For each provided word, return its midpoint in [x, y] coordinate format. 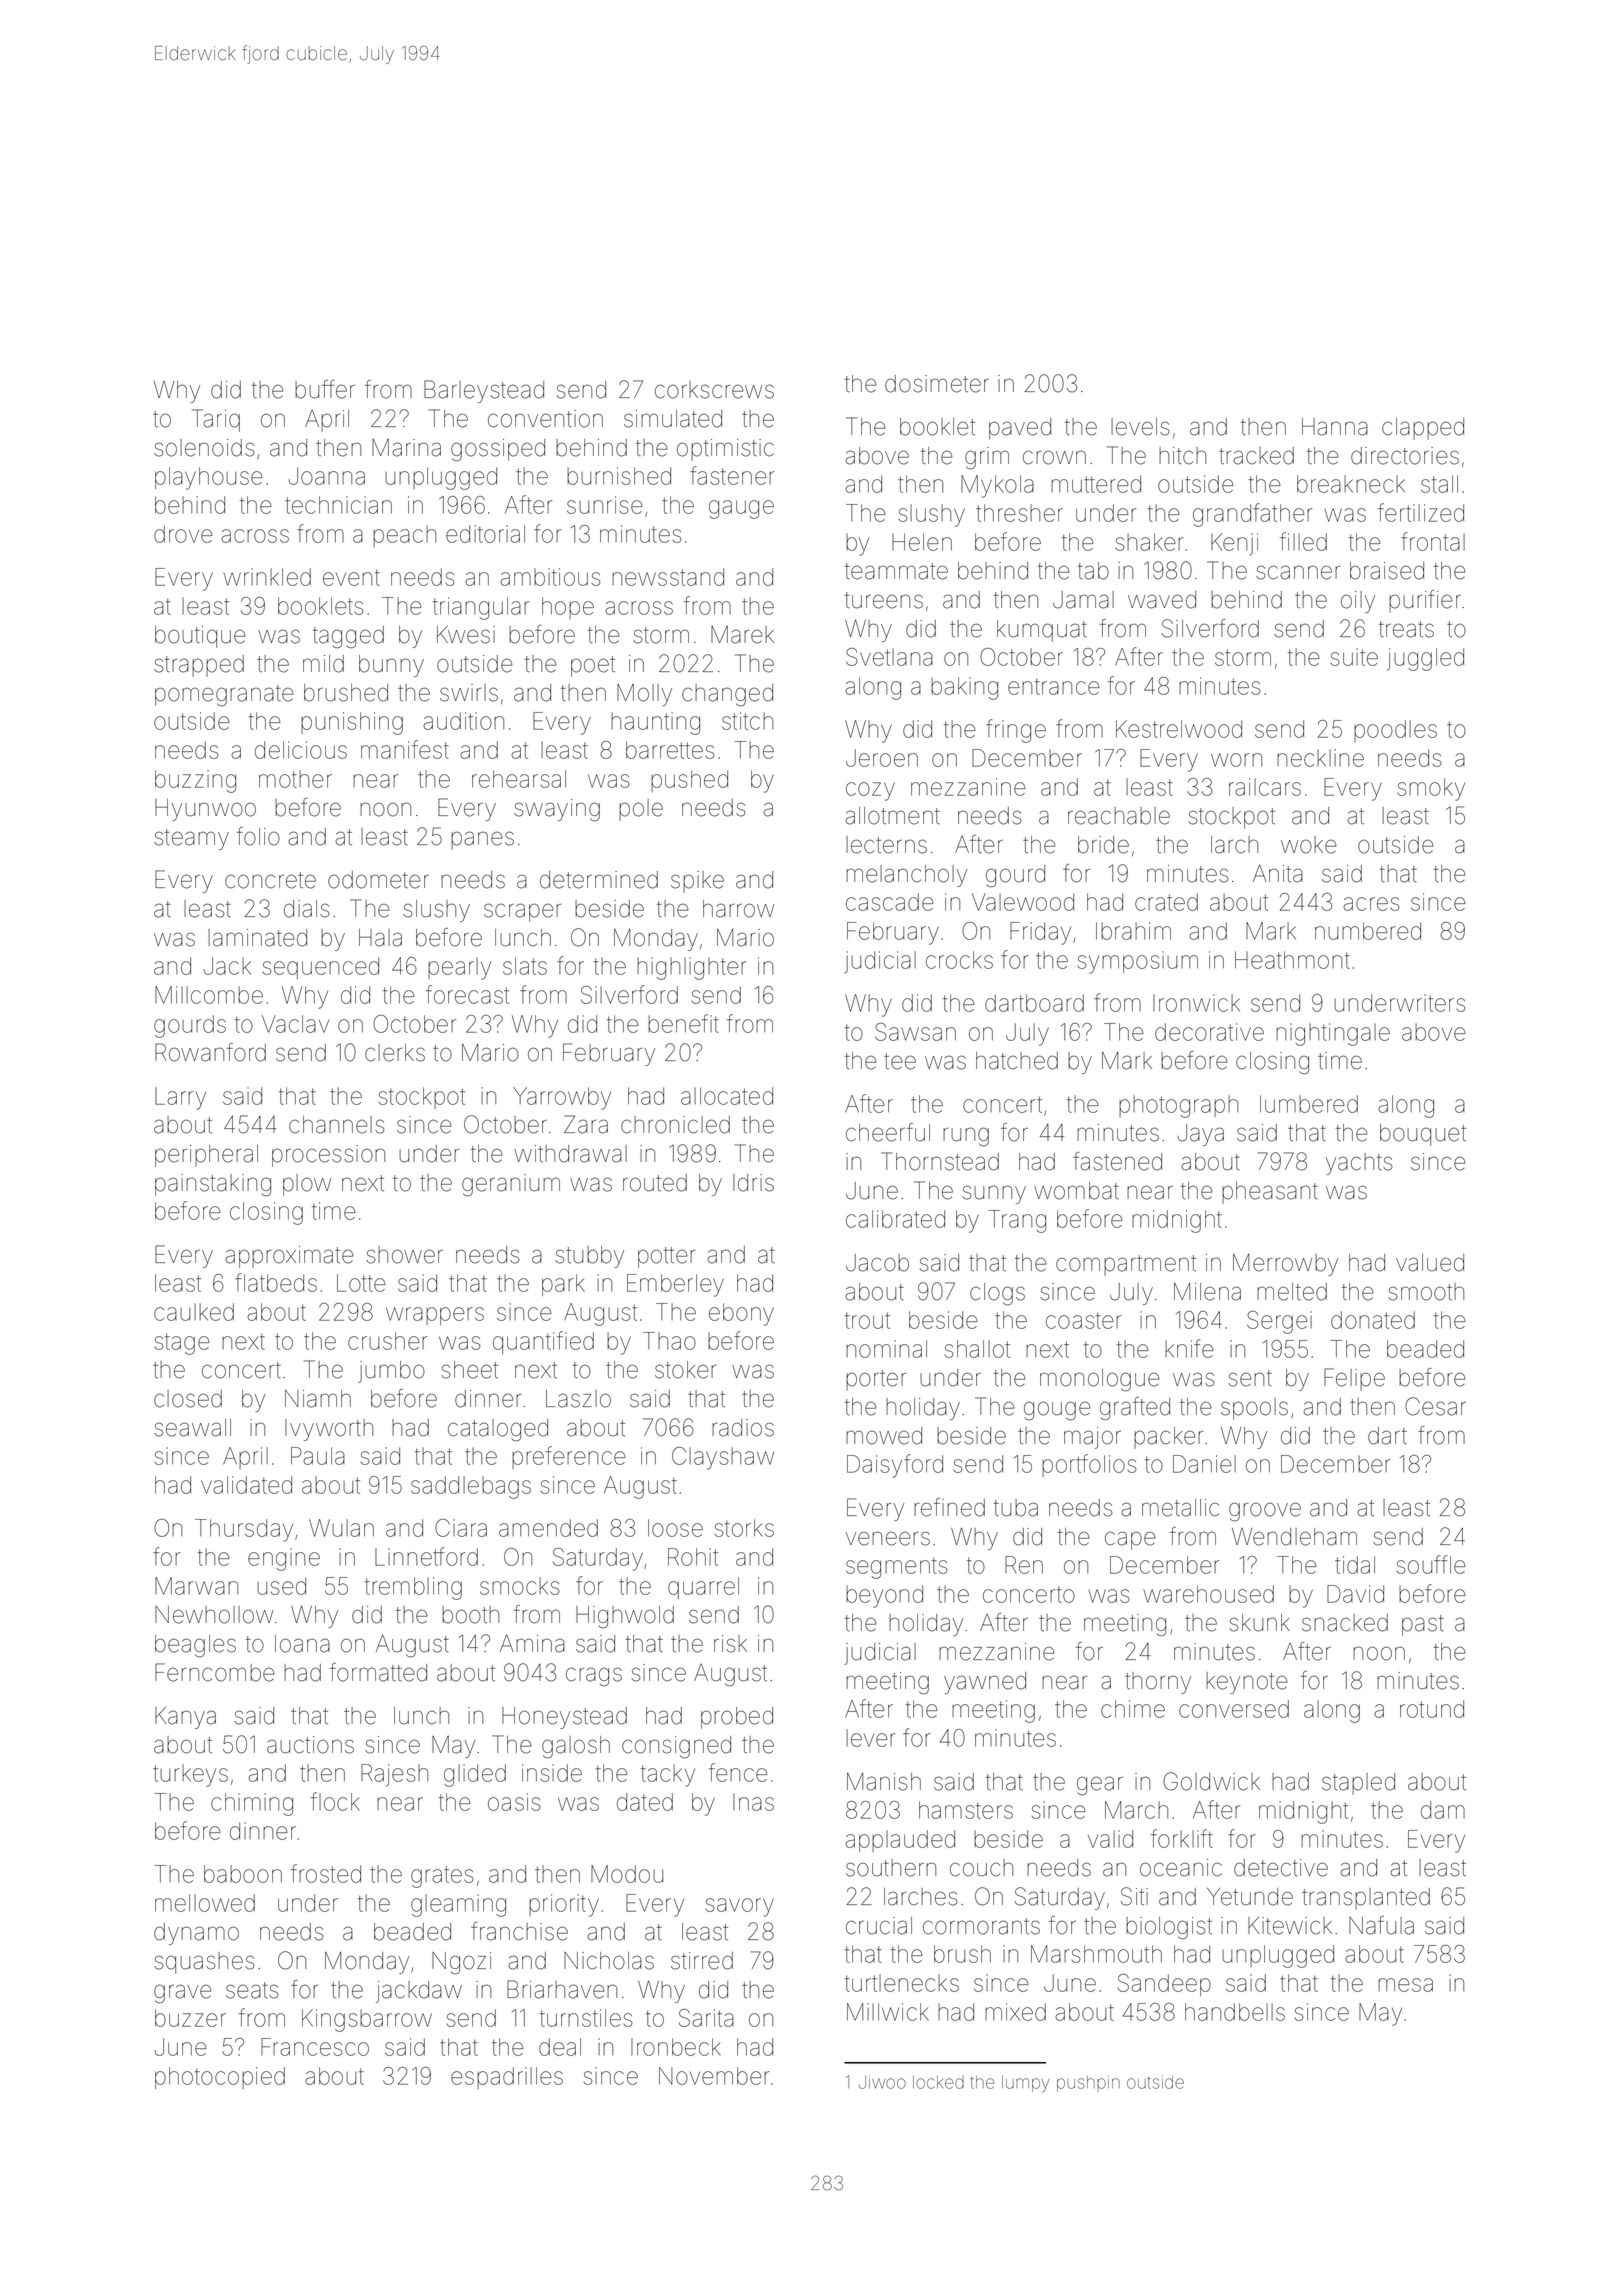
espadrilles [507, 2078]
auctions [310, 1745]
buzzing [195, 781]
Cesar [1435, 1406]
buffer [325, 389]
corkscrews [714, 390]
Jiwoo [882, 2082]
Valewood [1023, 902]
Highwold [625, 1617]
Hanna [1335, 427]
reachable [1119, 816]
